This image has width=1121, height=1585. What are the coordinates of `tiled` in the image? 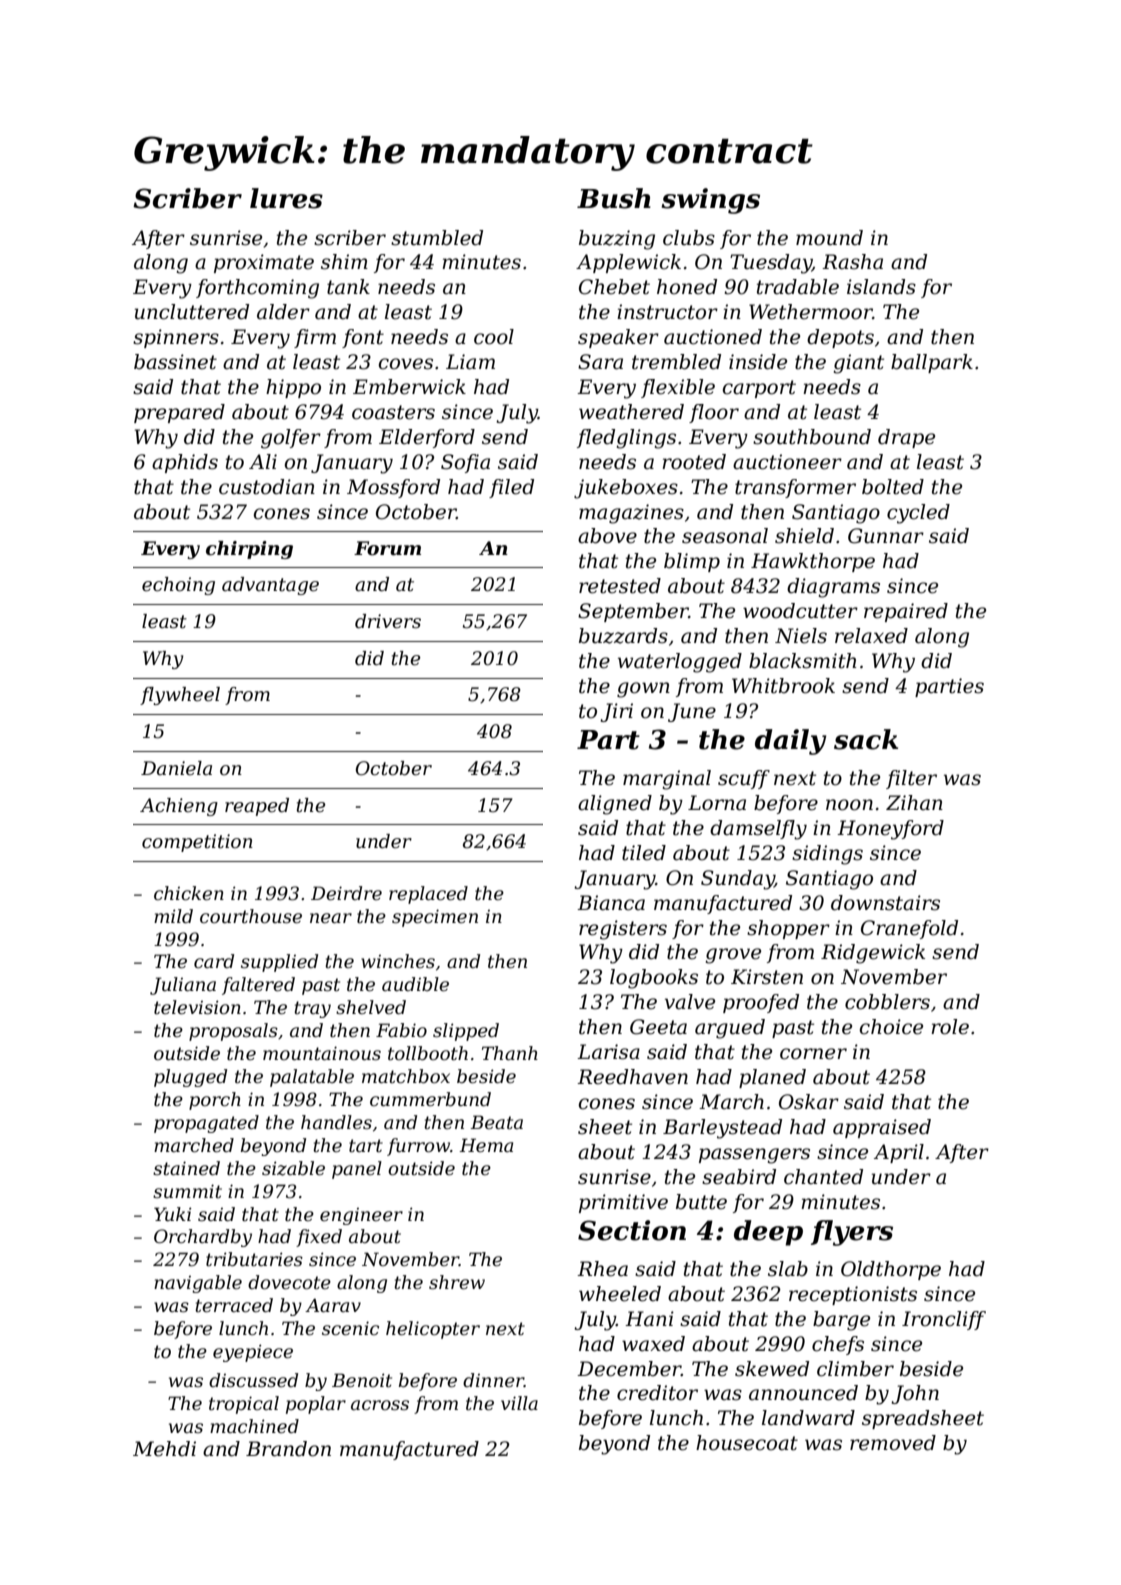 It's located at (644, 853).
